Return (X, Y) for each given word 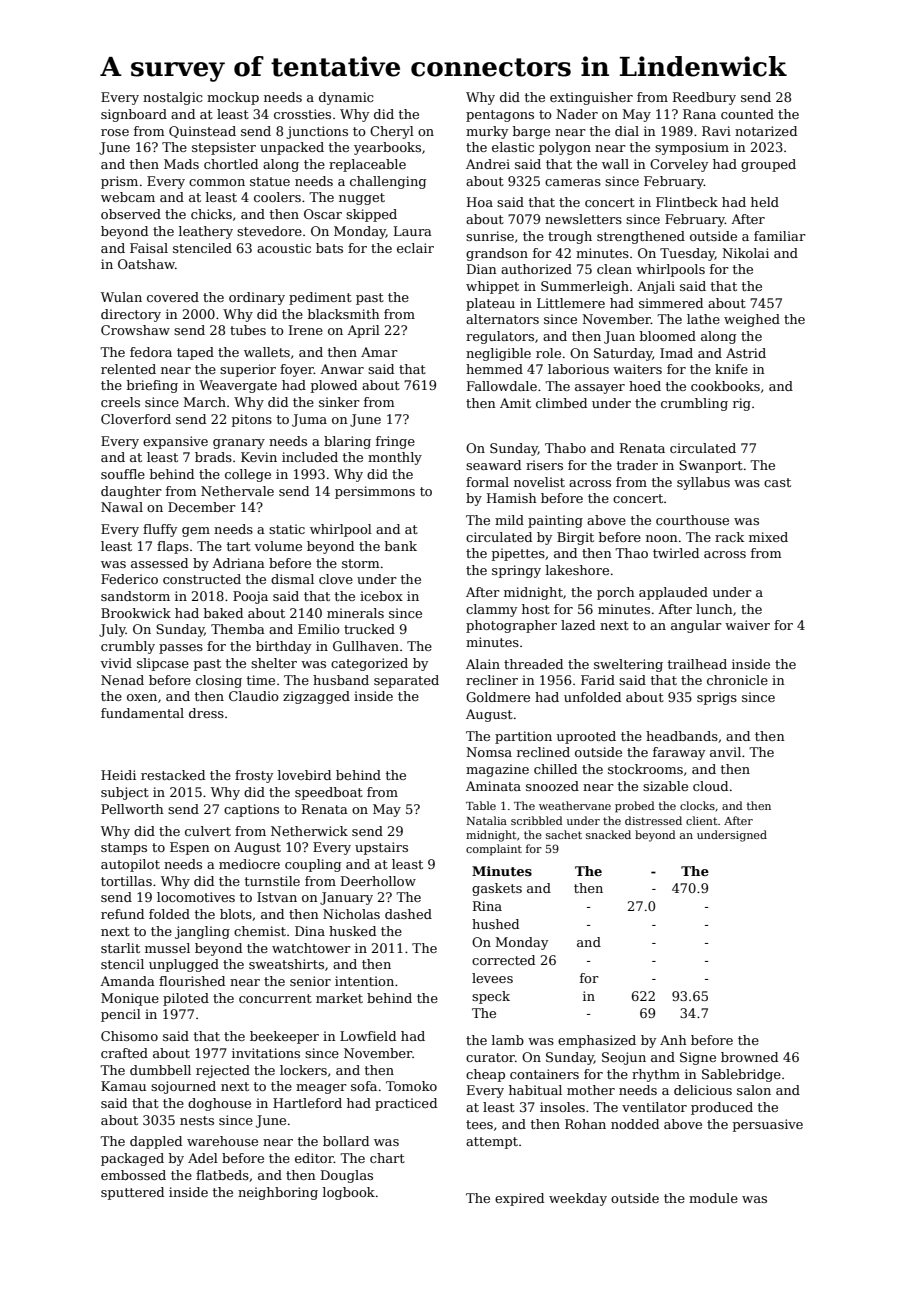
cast (777, 482)
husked (352, 931)
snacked (608, 834)
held (765, 202)
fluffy (160, 530)
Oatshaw (146, 264)
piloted (186, 999)
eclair (415, 248)
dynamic (346, 98)
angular (696, 626)
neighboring (278, 1193)
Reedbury (704, 98)
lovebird (304, 775)
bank (401, 546)
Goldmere (498, 697)
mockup (233, 98)
